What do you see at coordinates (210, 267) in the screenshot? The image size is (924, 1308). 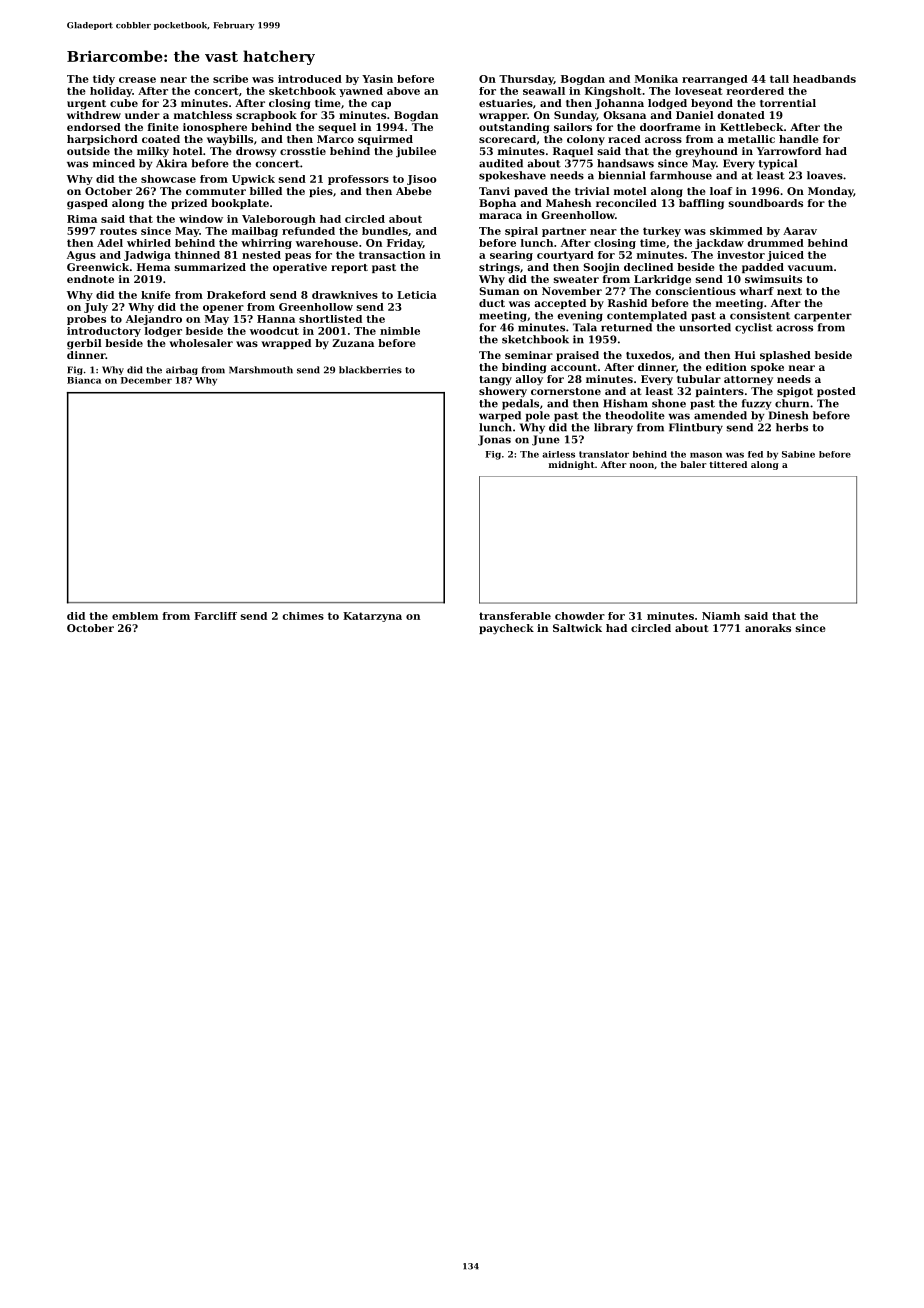 I see `summarized` at bounding box center [210, 267].
